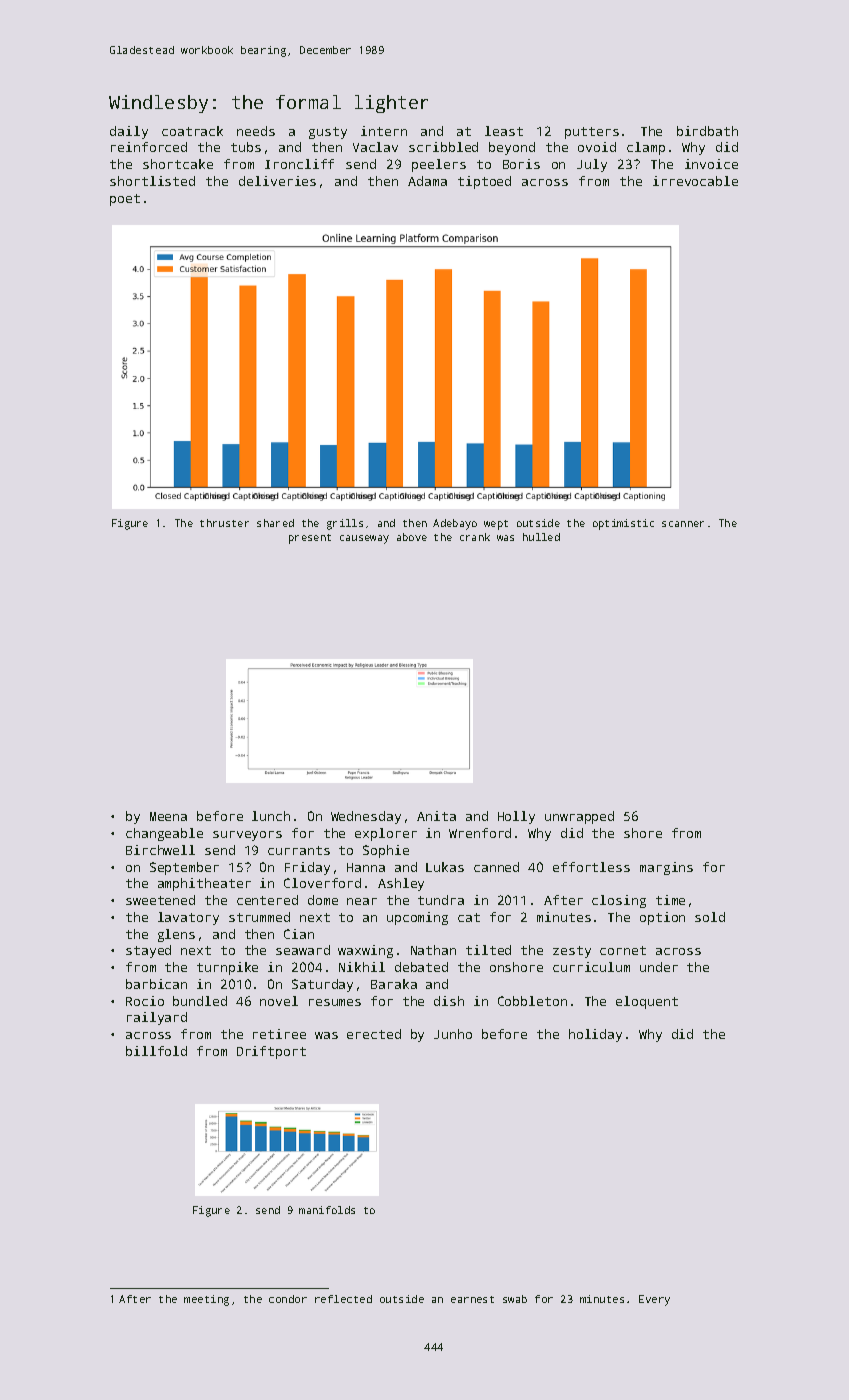  What do you see at coordinates (384, 131) in the screenshot?
I see `intern` at bounding box center [384, 131].
